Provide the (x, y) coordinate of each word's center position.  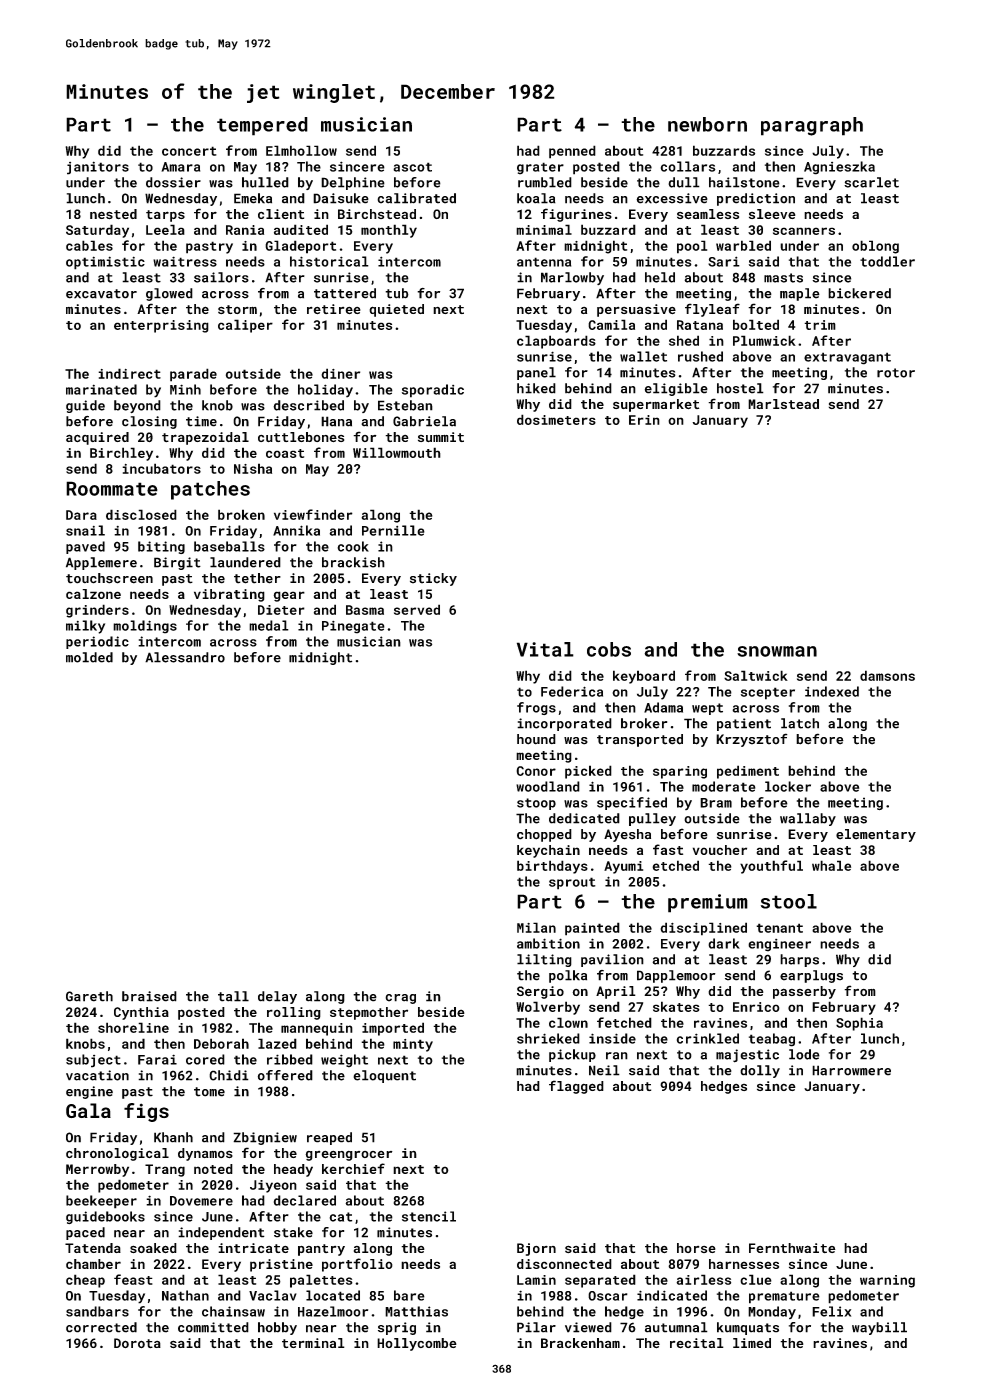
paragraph (812, 126)
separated (600, 1281)
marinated (101, 389)
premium (708, 903)
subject (93, 1061)
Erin (644, 420)
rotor (896, 373)
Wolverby (548, 1008)
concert (189, 151)
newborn (707, 124)
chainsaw (233, 1311)
